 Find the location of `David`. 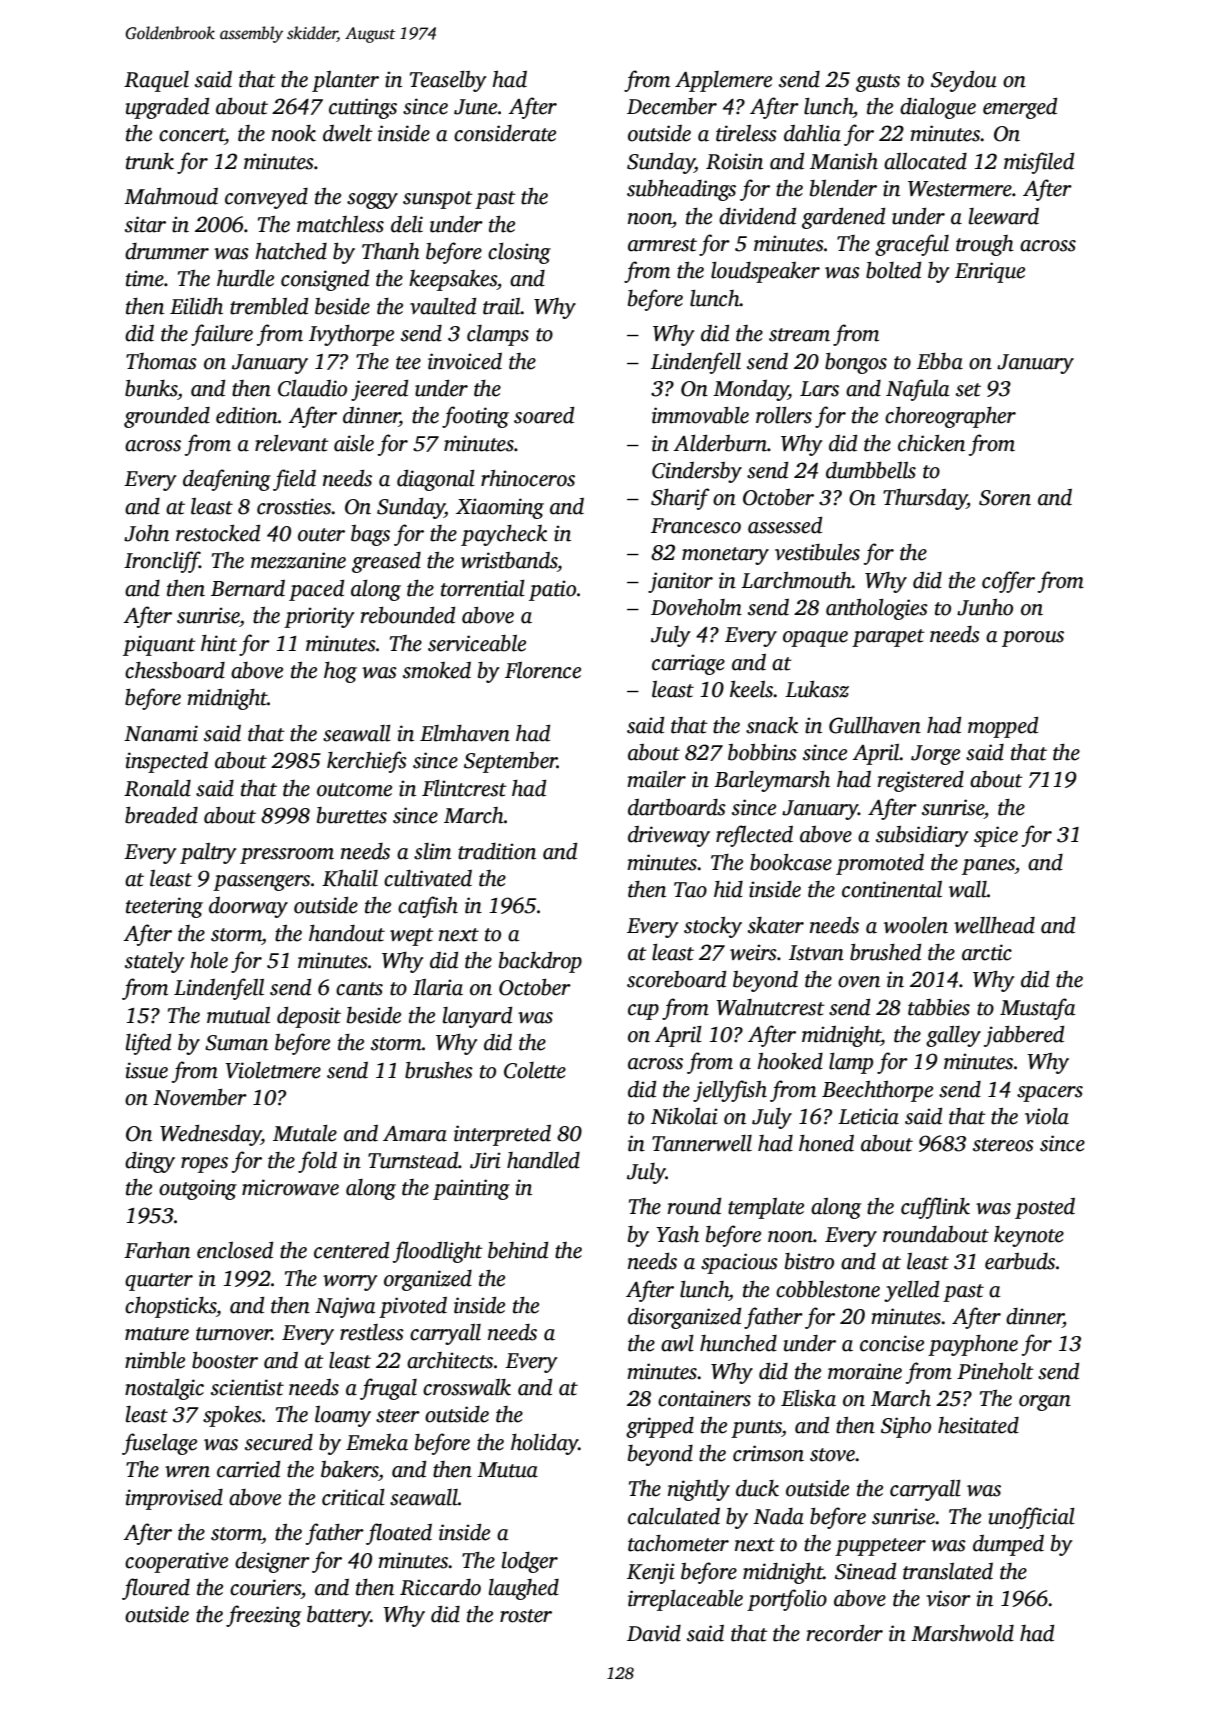

David is located at coordinates (654, 1633).
